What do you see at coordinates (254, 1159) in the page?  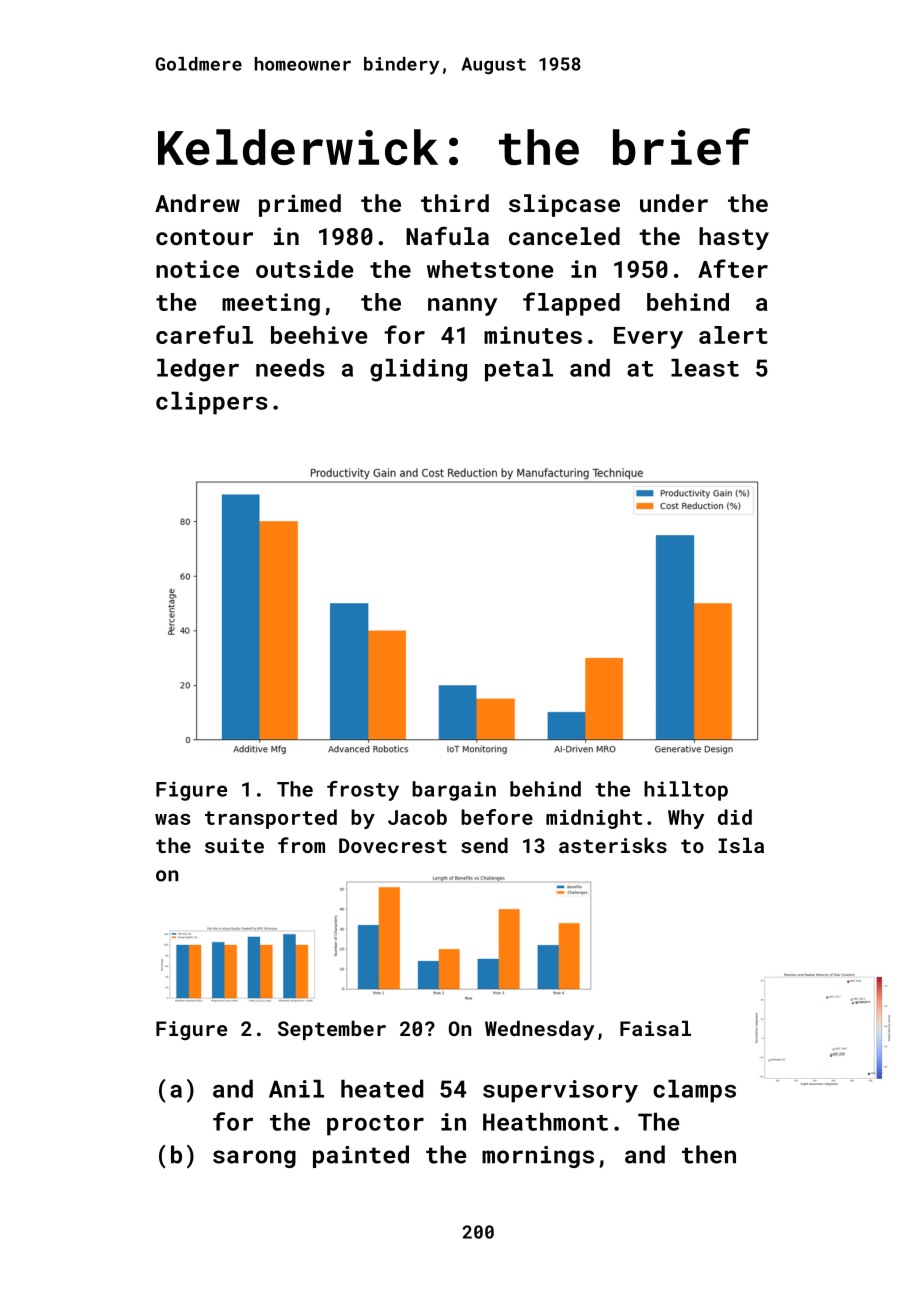 I see `sarong` at bounding box center [254, 1159].
